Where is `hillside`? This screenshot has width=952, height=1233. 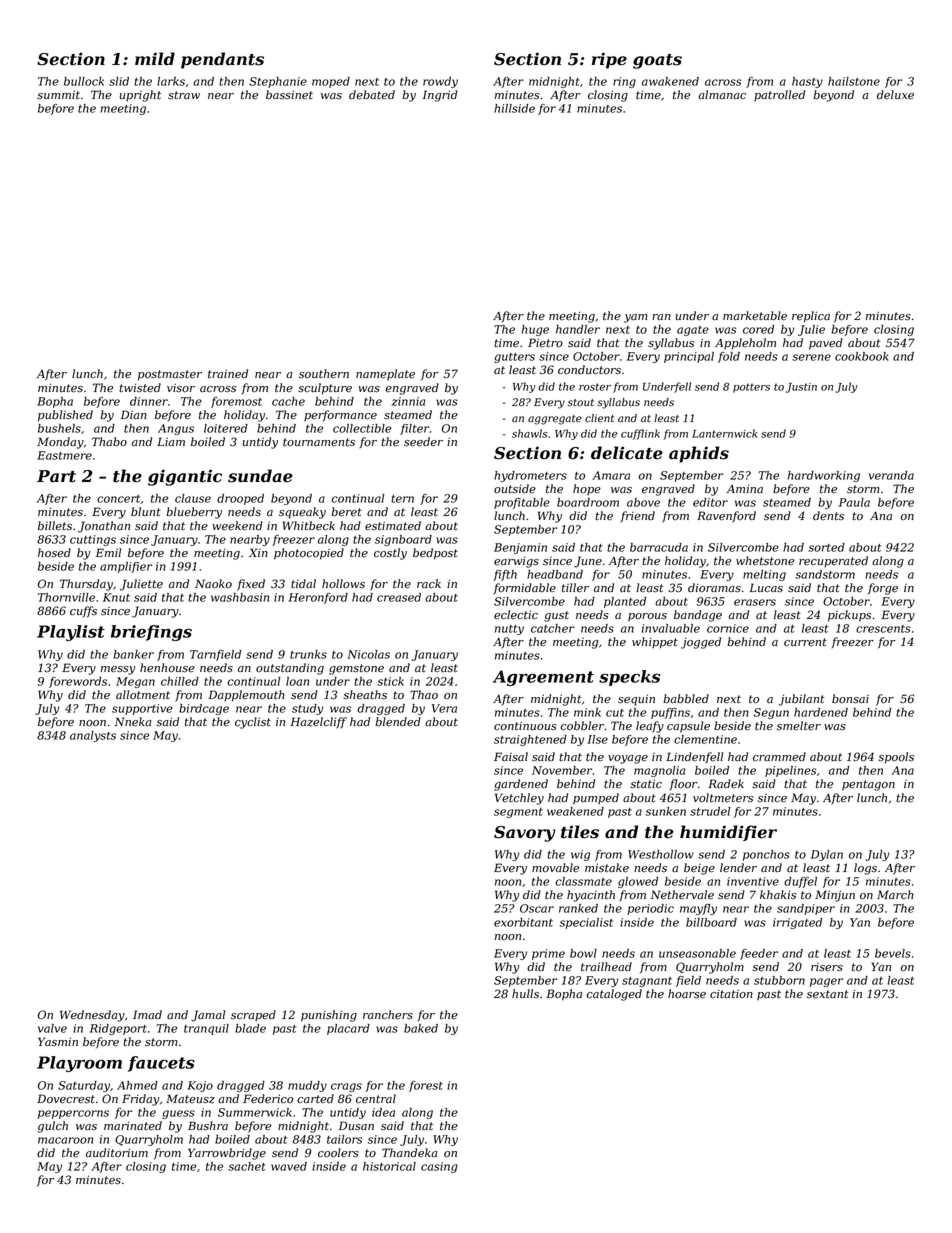 hillside is located at coordinates (514, 108).
